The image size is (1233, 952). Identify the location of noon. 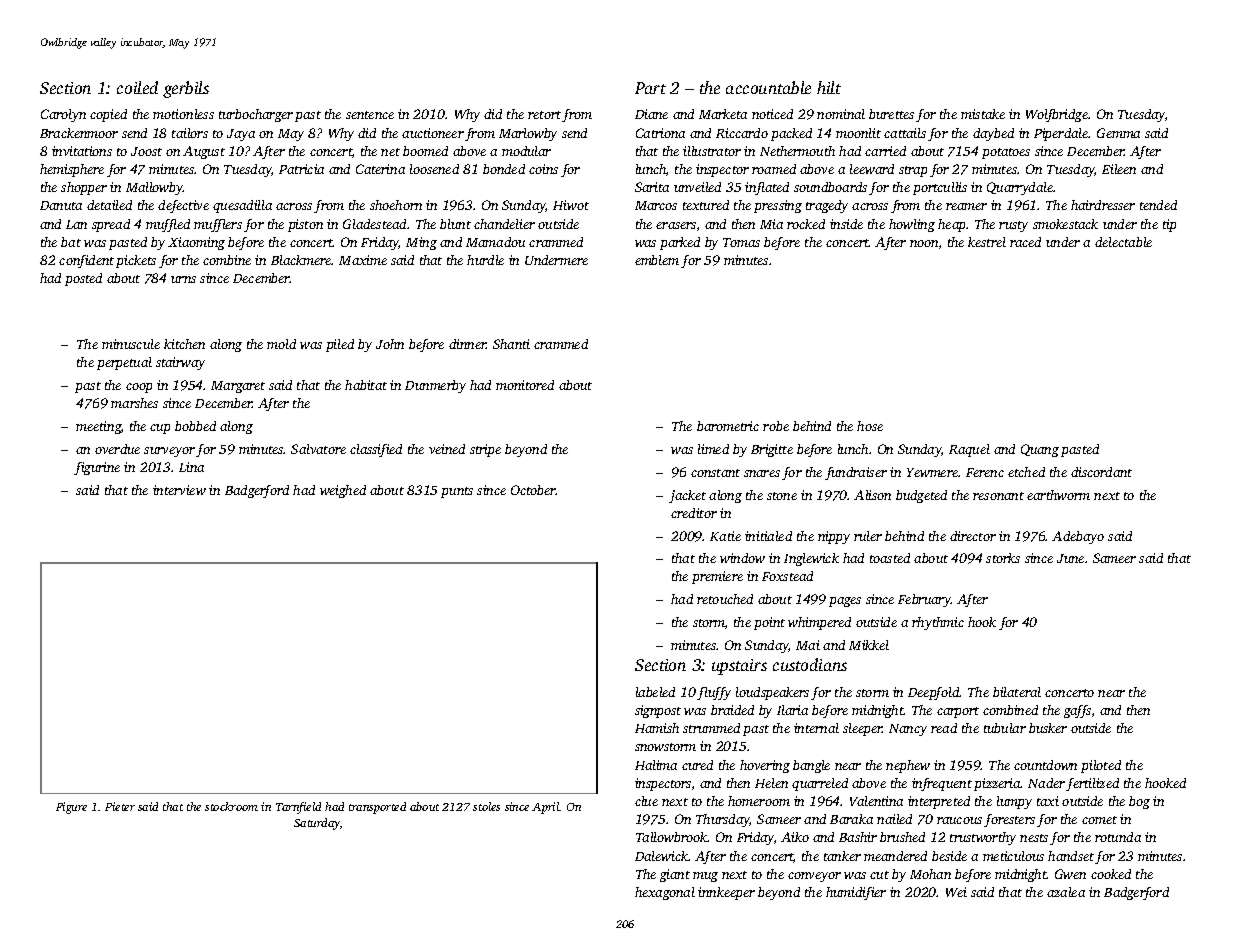
(924, 243).
